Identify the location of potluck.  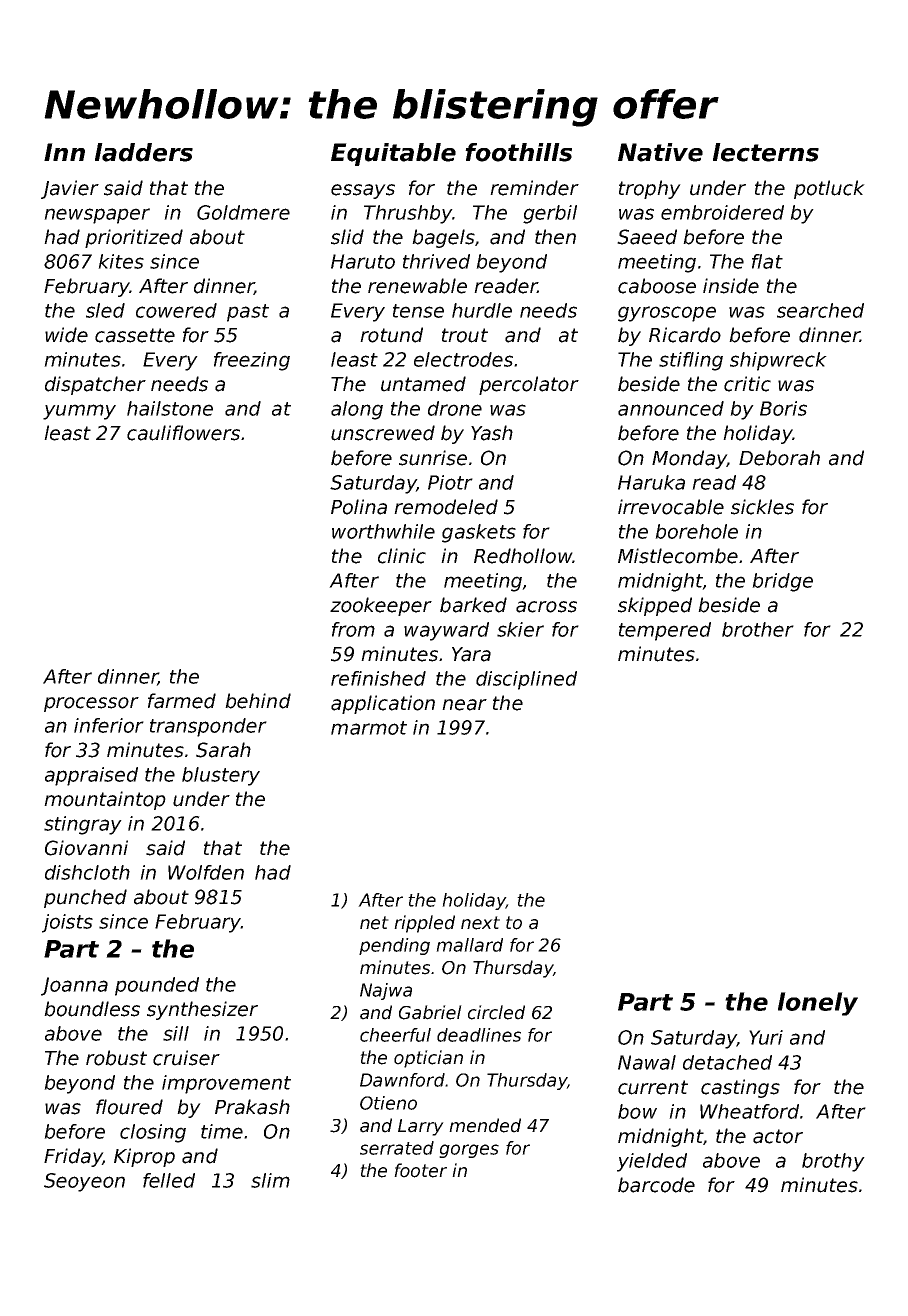
(829, 189).
